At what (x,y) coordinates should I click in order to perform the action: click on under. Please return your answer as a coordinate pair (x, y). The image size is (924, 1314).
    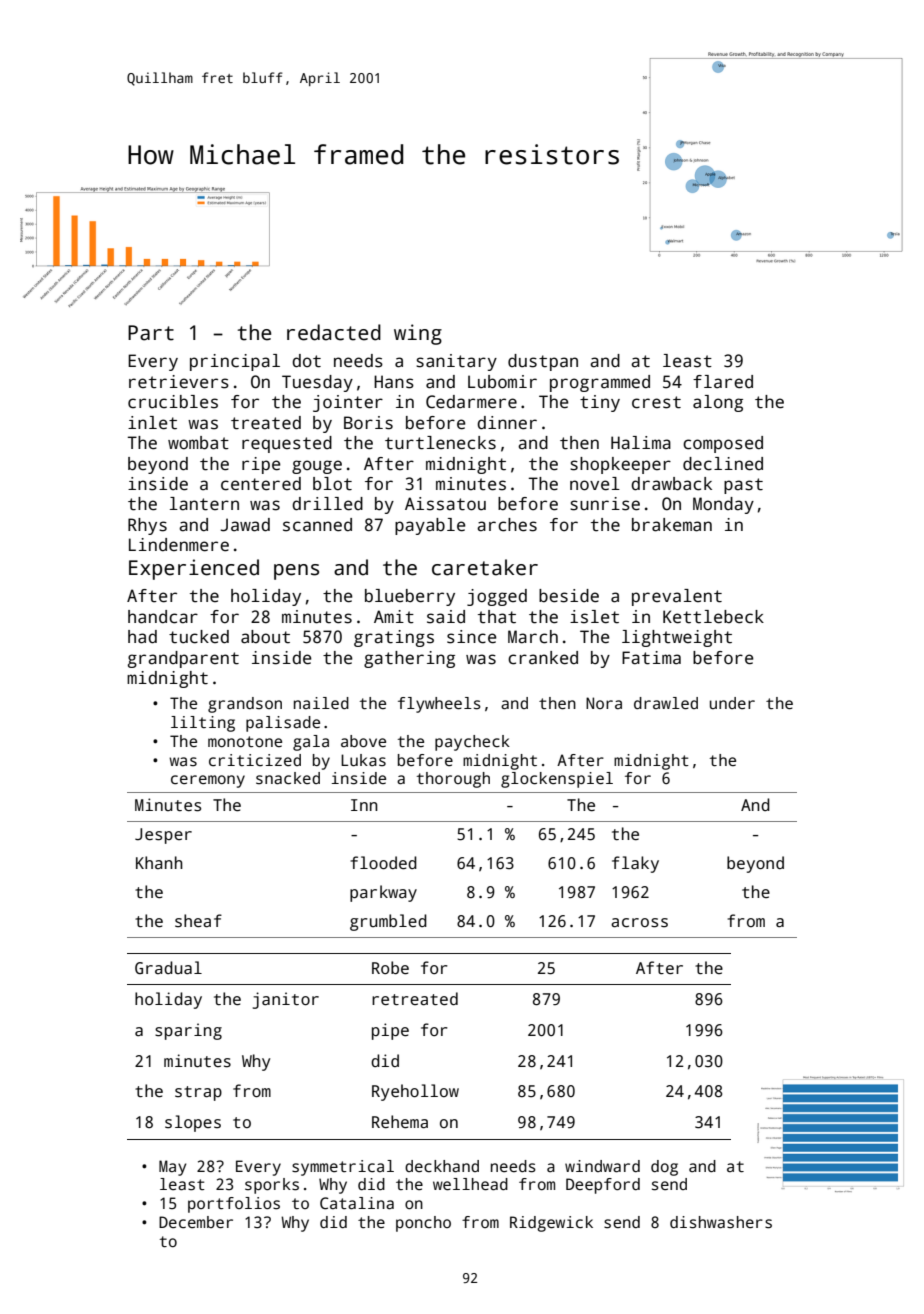
    Looking at the image, I should click on (732, 703).
